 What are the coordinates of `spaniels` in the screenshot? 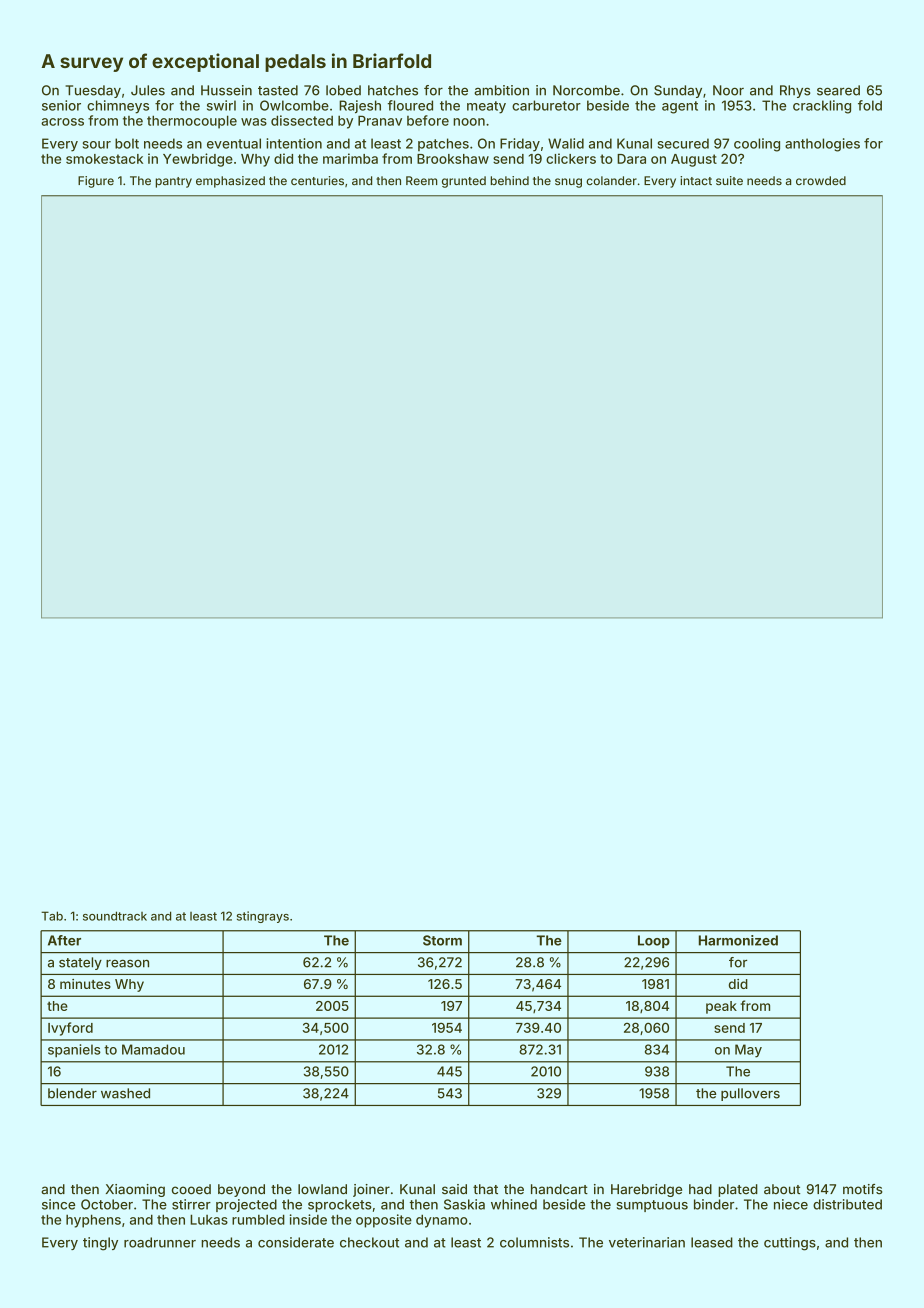 It's located at (74, 1051).
